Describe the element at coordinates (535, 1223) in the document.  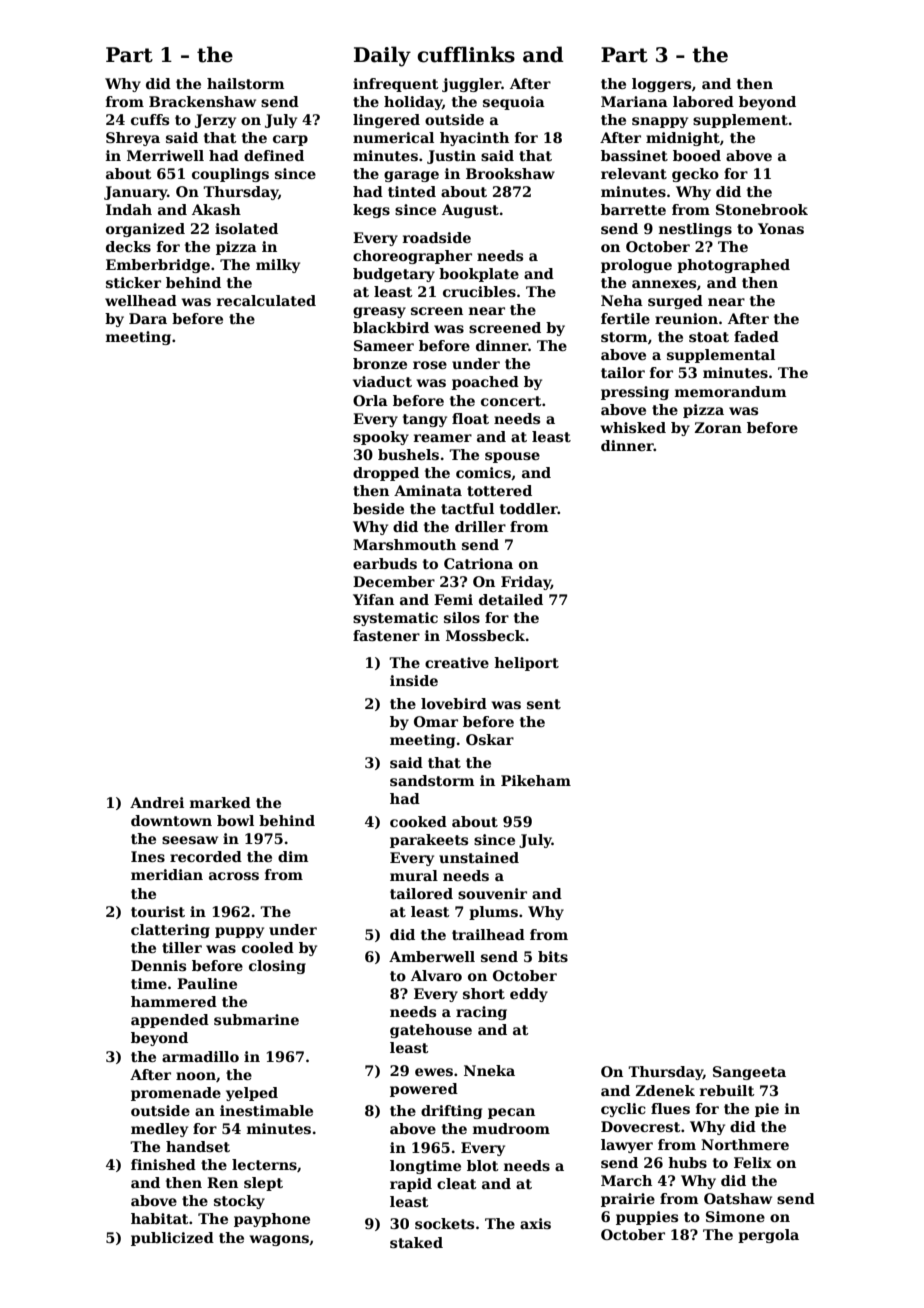
I see `axis` at that location.
